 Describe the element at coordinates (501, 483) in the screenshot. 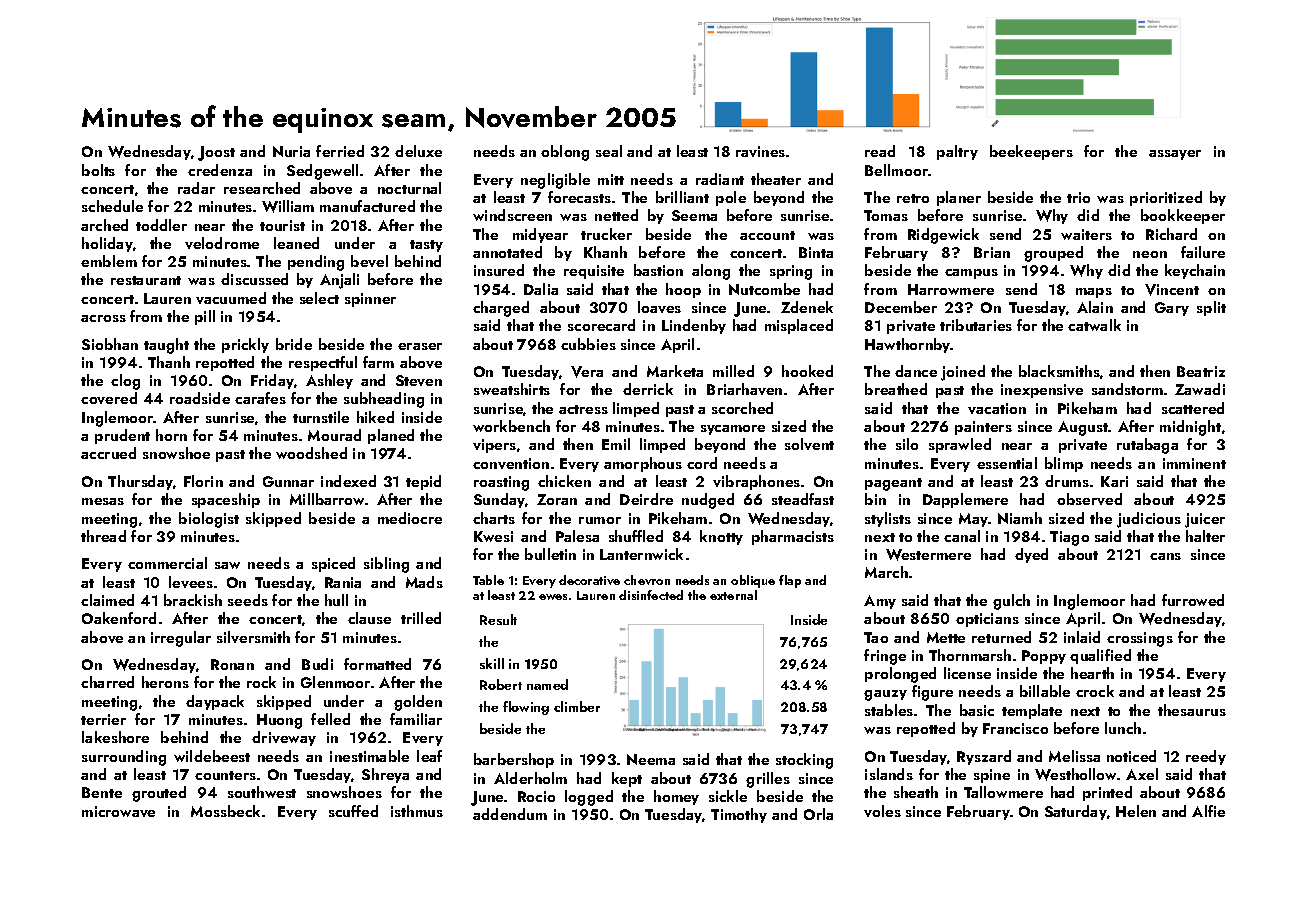

I see `roasting` at that location.
